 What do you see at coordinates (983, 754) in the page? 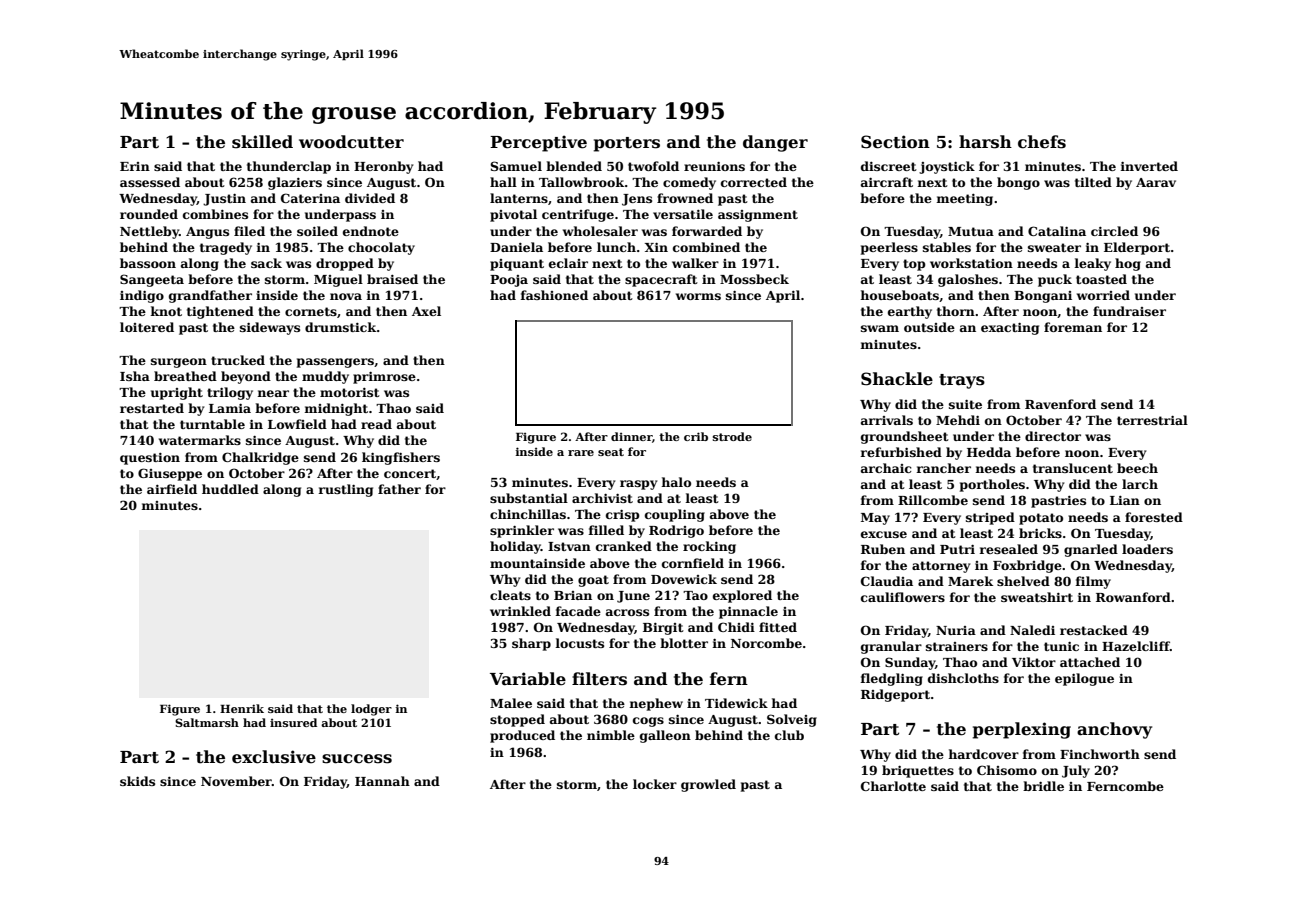
I see `hardcover` at bounding box center [983, 754].
